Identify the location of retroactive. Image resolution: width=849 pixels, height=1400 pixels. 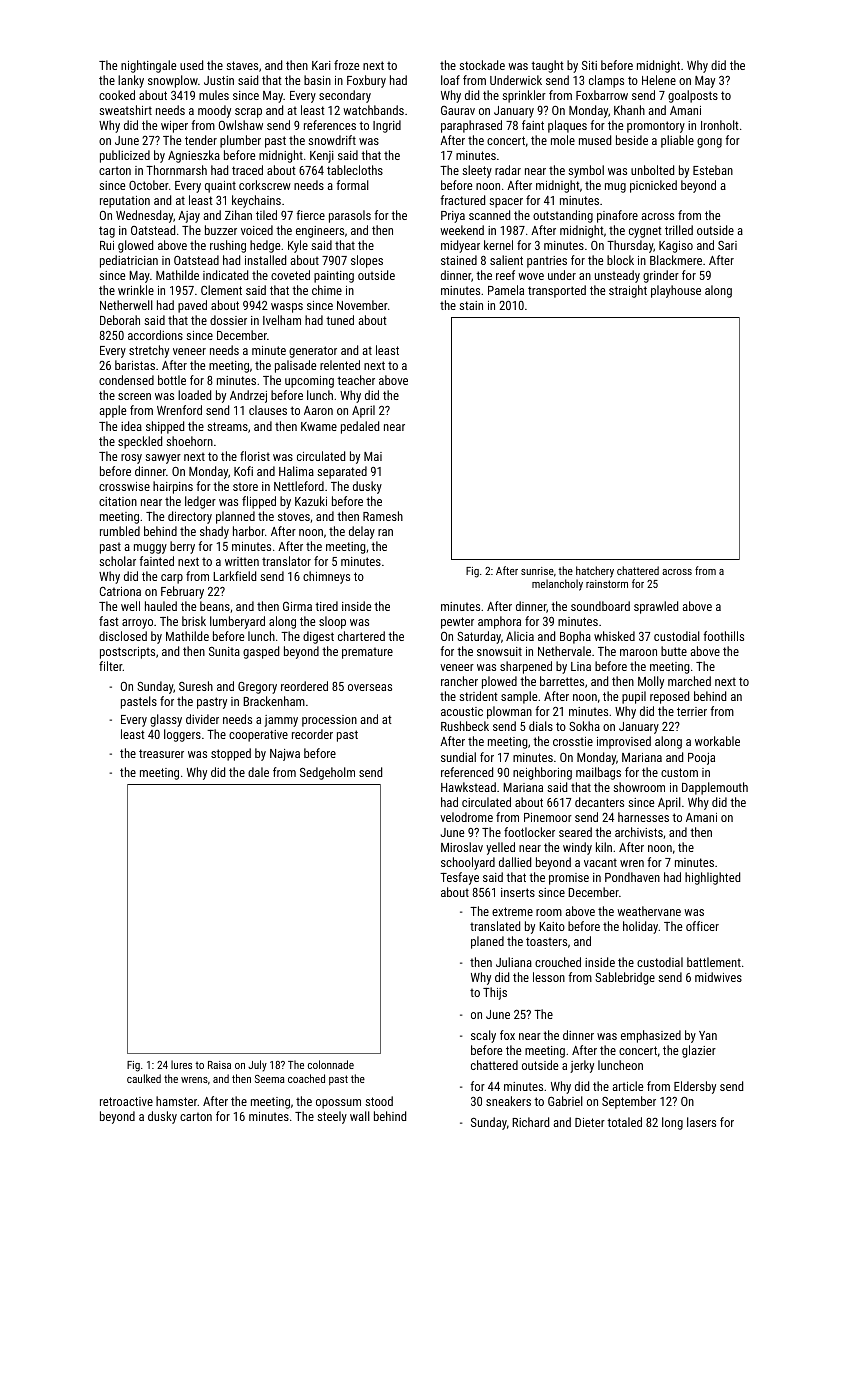
(126, 1101).
